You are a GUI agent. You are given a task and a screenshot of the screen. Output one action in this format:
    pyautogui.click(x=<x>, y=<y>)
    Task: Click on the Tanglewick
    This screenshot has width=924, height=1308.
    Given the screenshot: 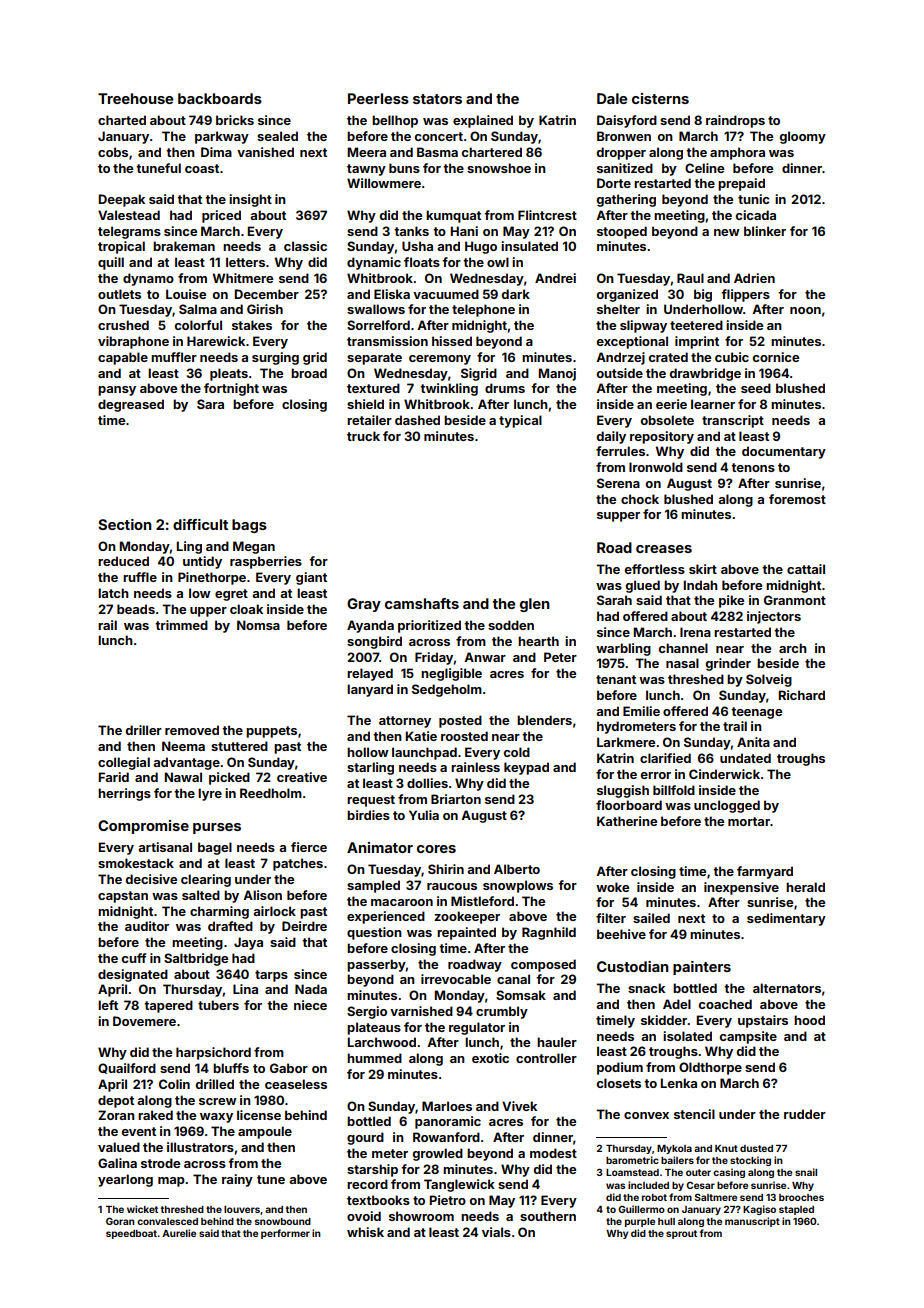 What is the action you would take?
    pyautogui.click(x=459, y=1185)
